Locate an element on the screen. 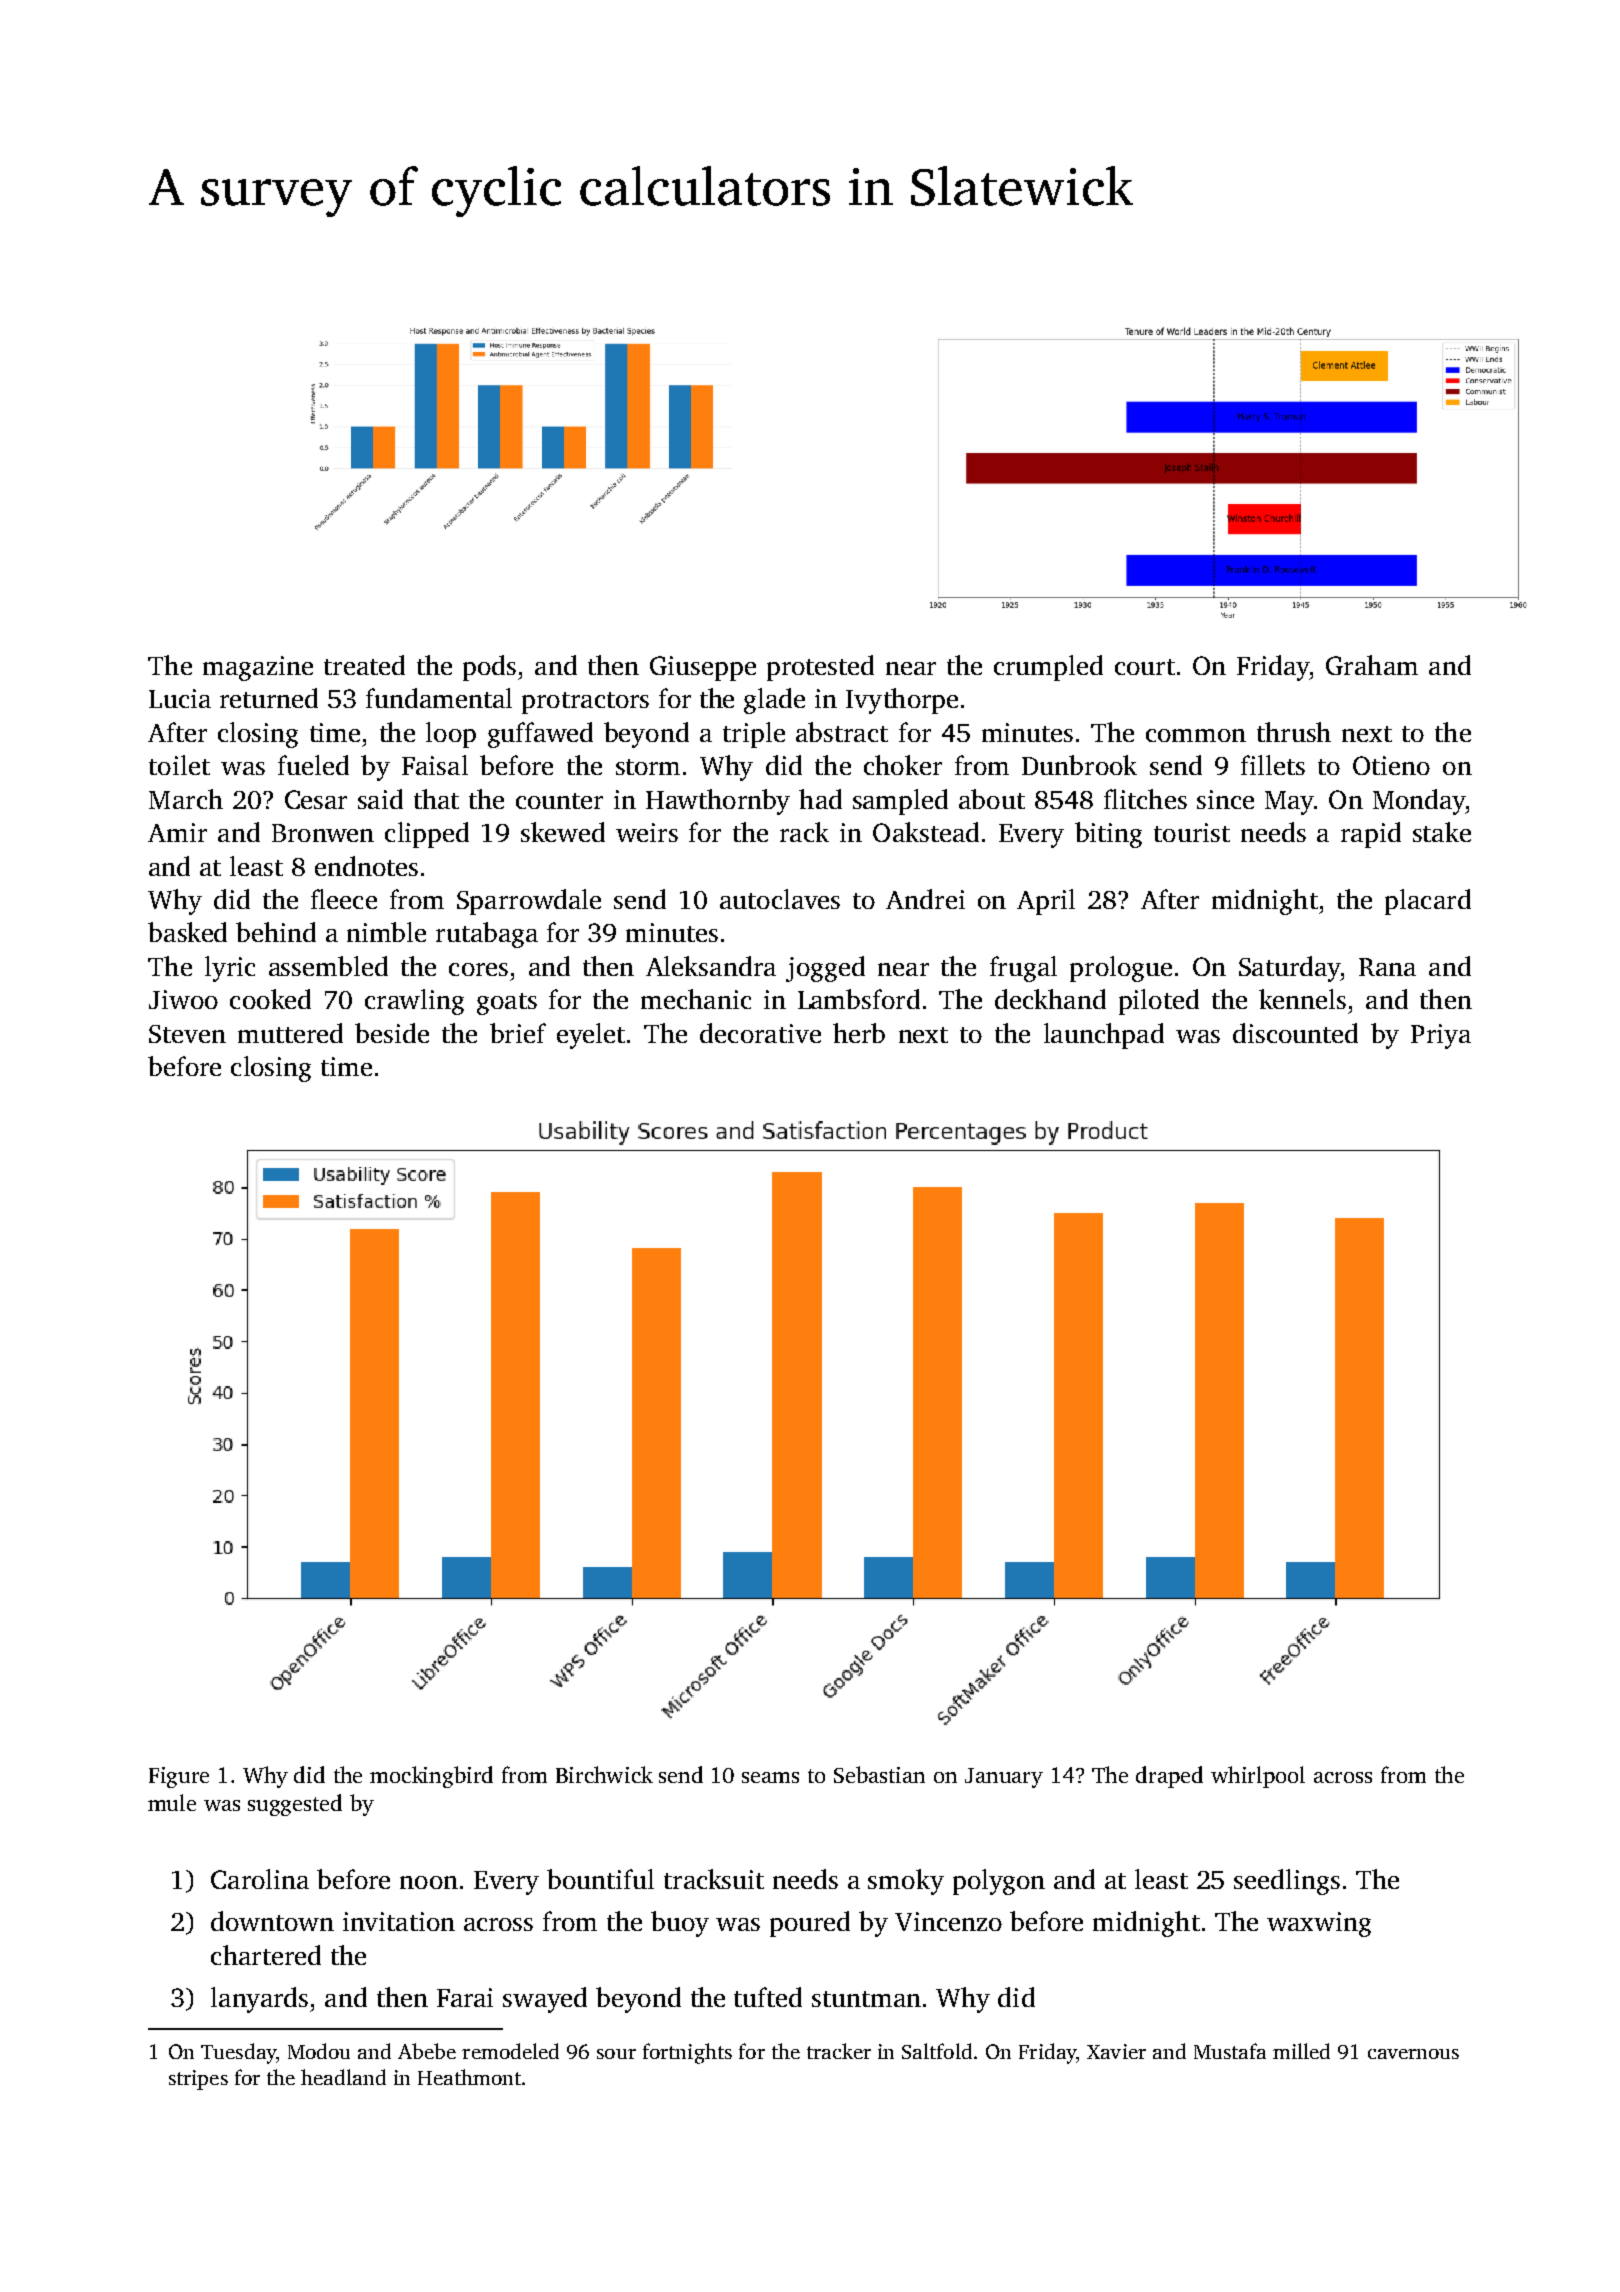 The image size is (1620, 2292). Priya is located at coordinates (1441, 1036).
